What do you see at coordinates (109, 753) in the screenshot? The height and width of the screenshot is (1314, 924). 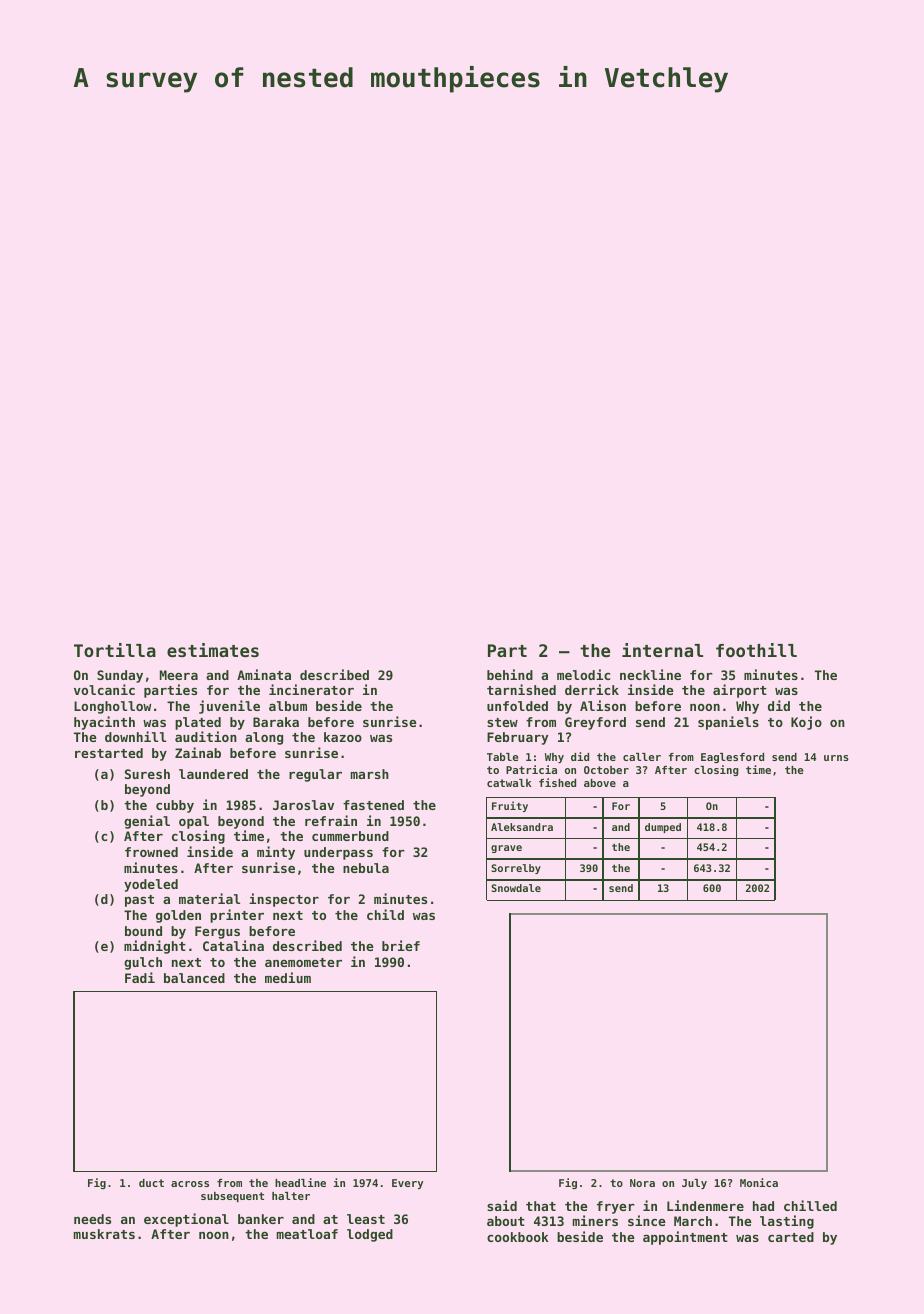 I see `restarted` at bounding box center [109, 753].
